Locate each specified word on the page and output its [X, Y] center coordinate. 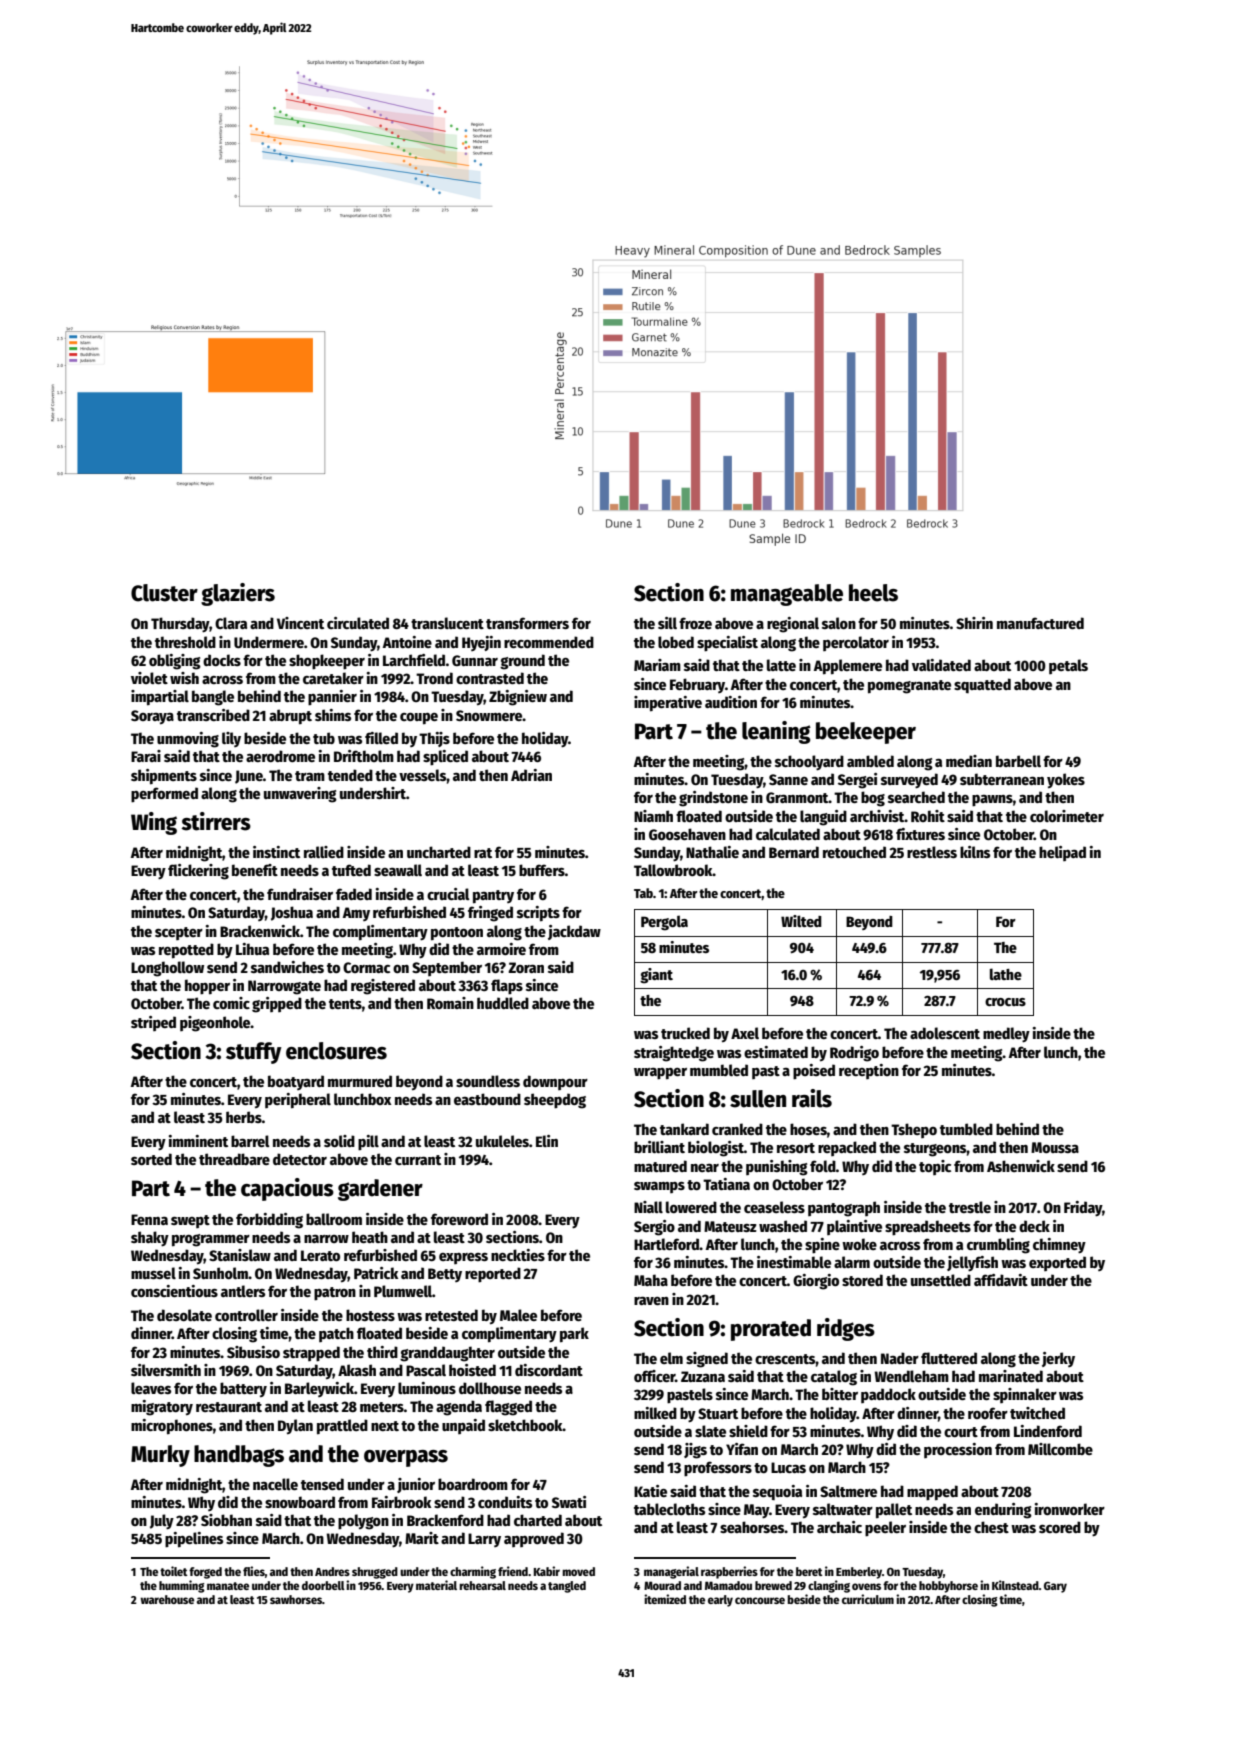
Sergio [654, 1228]
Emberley [859, 1573]
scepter [179, 933]
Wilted [801, 921]
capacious [287, 1189]
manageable [787, 595]
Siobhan [226, 1520]
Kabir [547, 1571]
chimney [1059, 1246]
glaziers [238, 594]
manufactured [1040, 623]
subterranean [1002, 779]
